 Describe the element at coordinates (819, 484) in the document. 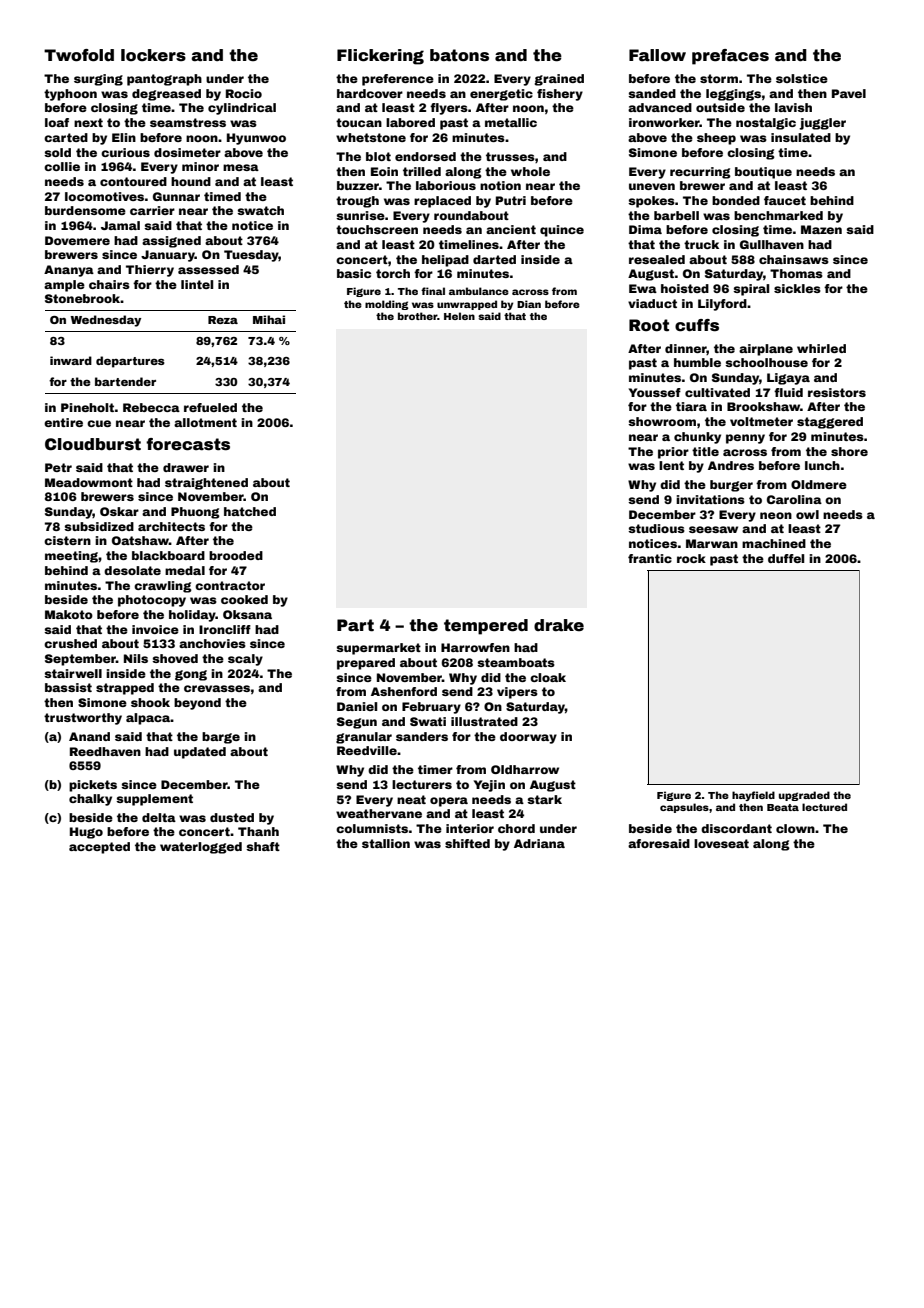

I see `Oldmere` at that location.
